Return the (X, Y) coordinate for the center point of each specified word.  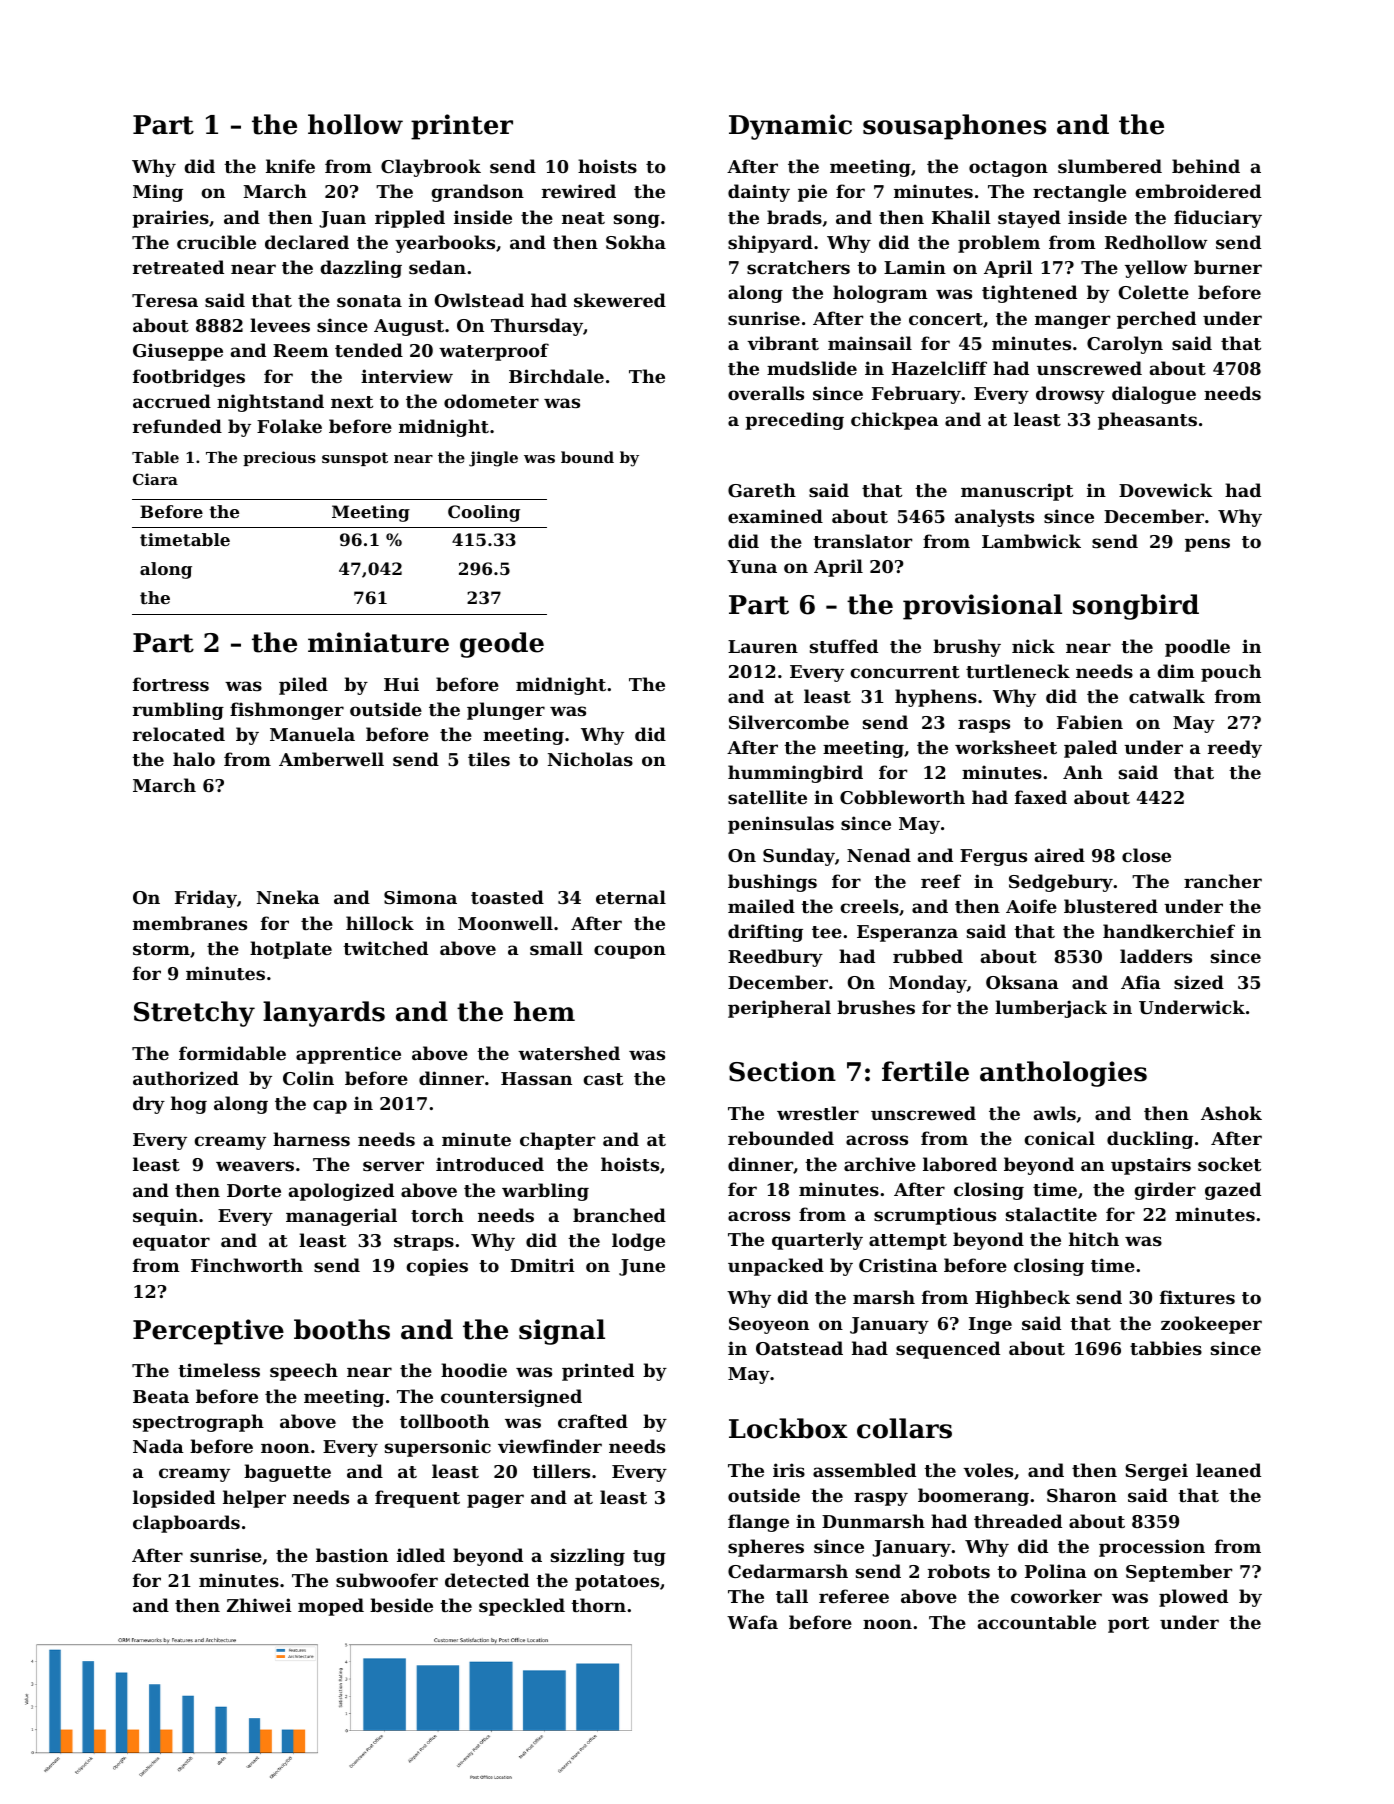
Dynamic (790, 127)
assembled (864, 1470)
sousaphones (954, 127)
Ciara (155, 479)
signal (562, 1332)
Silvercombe (789, 722)
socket (1229, 1164)
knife (290, 166)
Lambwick (1031, 541)
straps (424, 1243)
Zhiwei (259, 1605)
